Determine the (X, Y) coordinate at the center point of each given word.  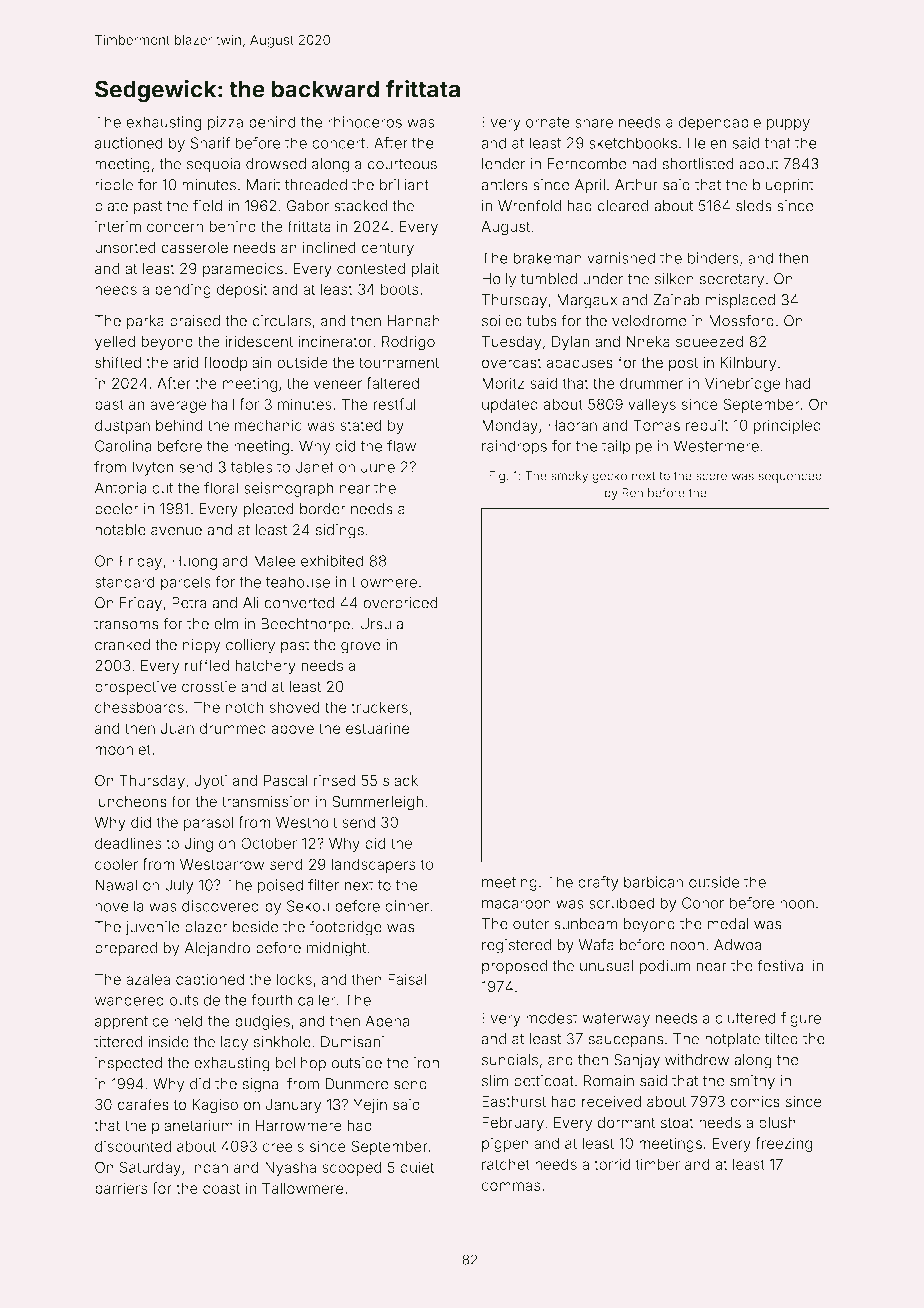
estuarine (378, 728)
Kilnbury (748, 364)
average (178, 407)
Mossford (741, 320)
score (711, 477)
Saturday (150, 1168)
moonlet (123, 749)
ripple (114, 186)
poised (280, 886)
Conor (703, 903)
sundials (510, 1060)
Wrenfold (529, 205)
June (378, 467)
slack (400, 781)
